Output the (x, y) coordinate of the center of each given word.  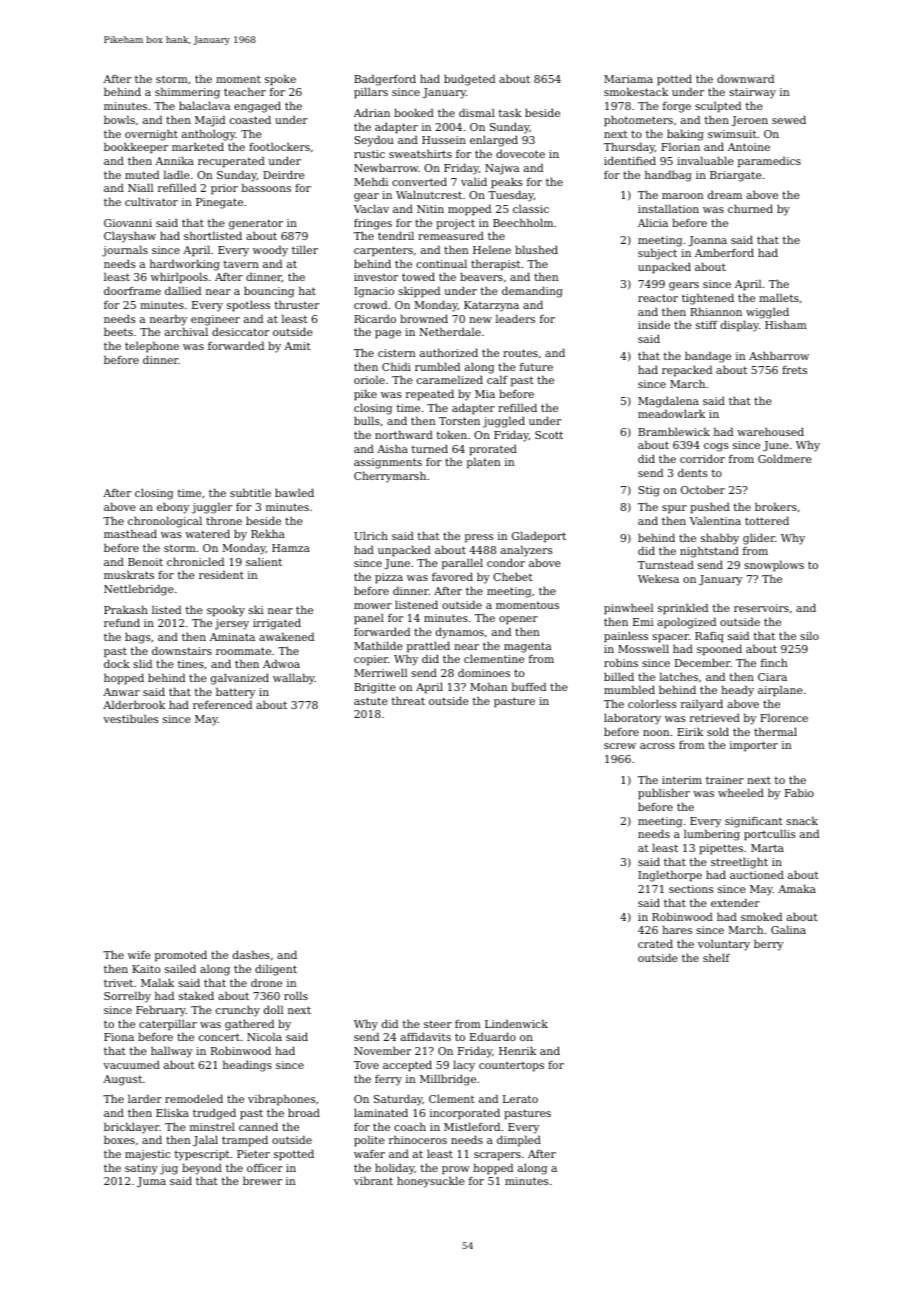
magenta (527, 647)
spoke (280, 80)
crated (655, 943)
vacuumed (131, 1064)
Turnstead (666, 564)
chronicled (195, 561)
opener (518, 620)
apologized (686, 623)
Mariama (628, 79)
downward (745, 78)
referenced (222, 704)
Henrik (517, 1050)
